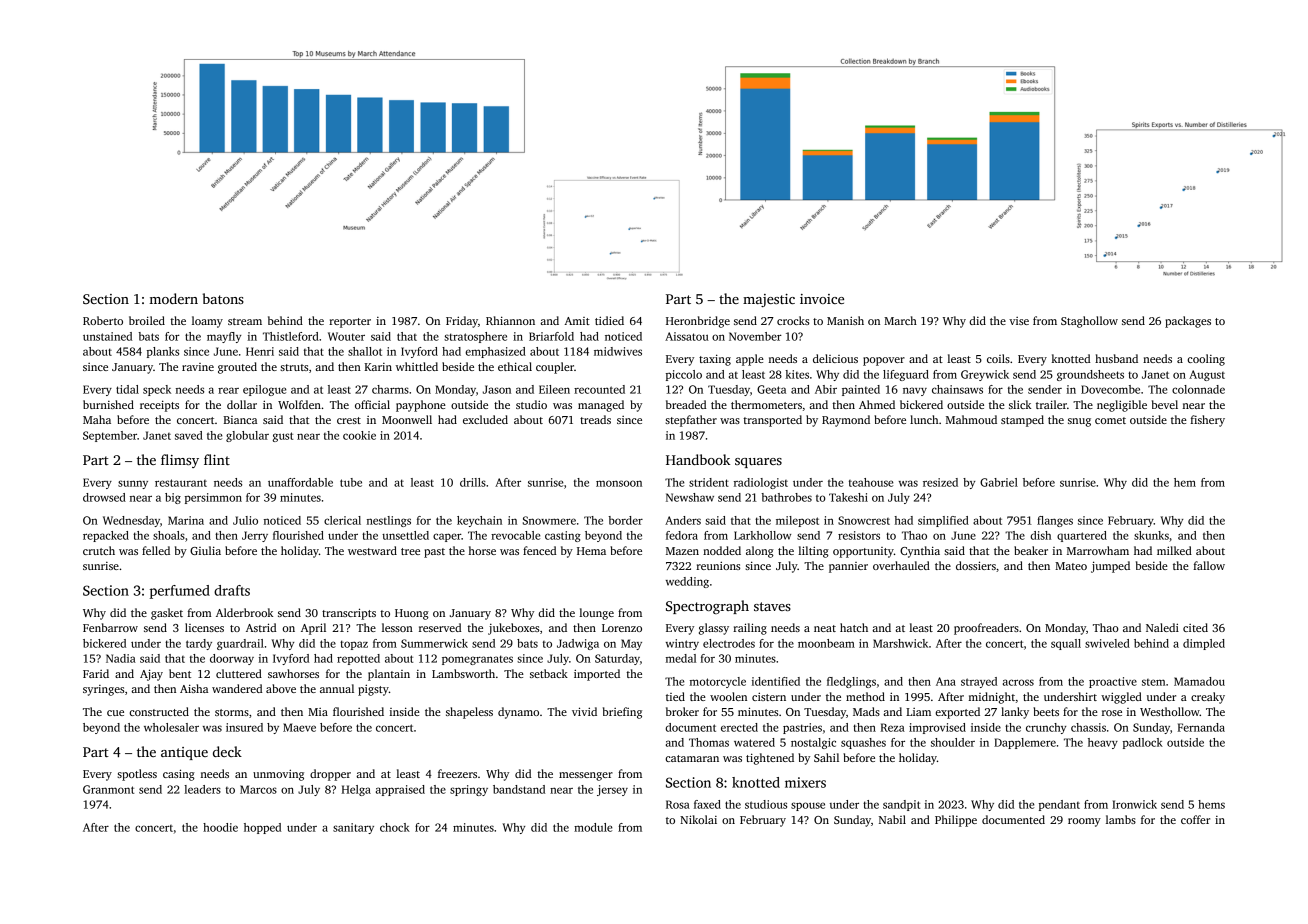 This page has width=1308, height=924. Describe the element at coordinates (1207, 421) in the page. I see `fishery` at that location.
